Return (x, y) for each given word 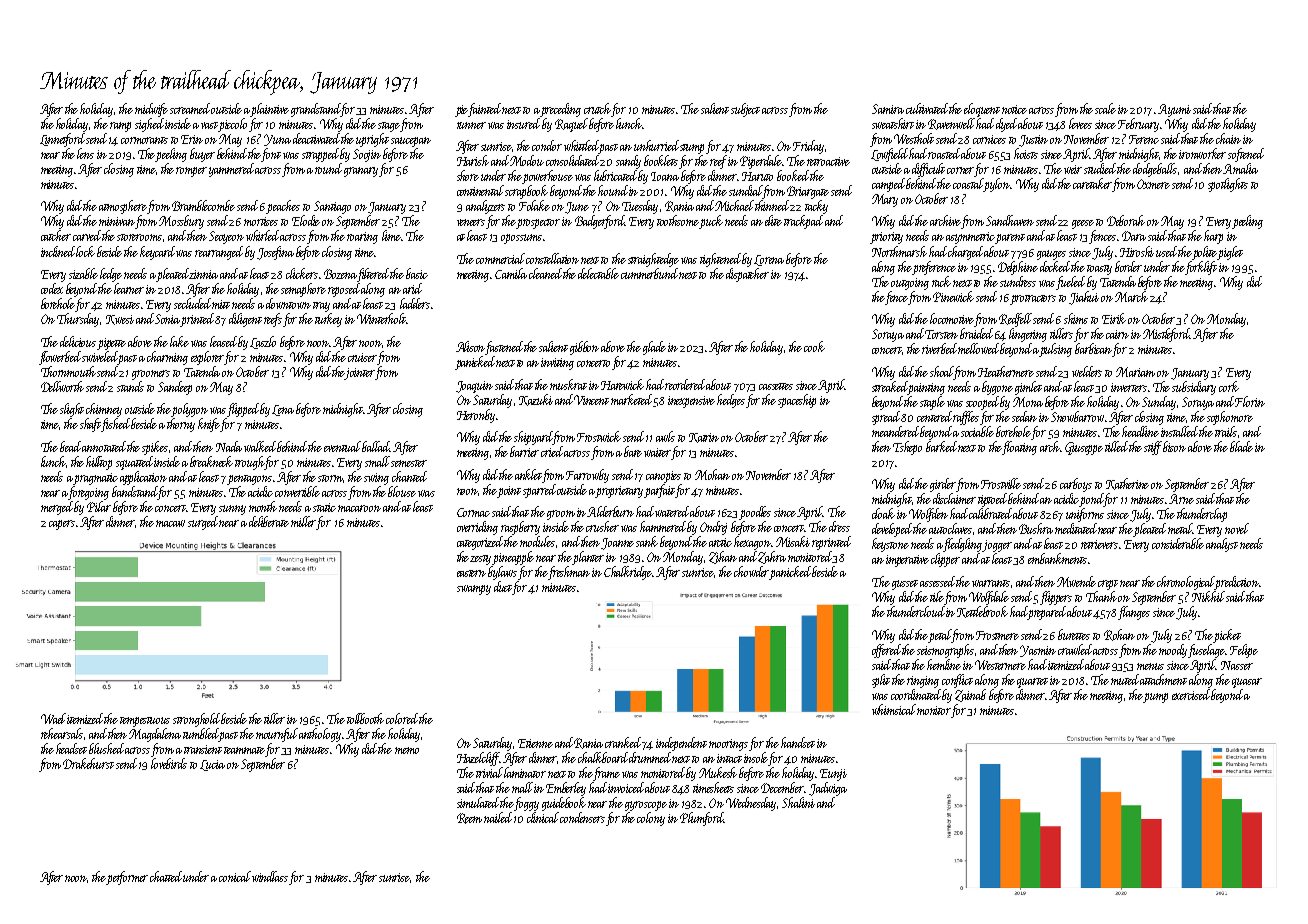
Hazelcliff (478, 759)
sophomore (1230, 418)
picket (1227, 636)
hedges (731, 401)
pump (1156, 698)
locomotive (952, 318)
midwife (151, 110)
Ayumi (1174, 110)
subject (745, 110)
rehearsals (62, 733)
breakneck (211, 461)
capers (62, 525)
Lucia (212, 765)
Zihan (723, 557)
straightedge (653, 260)
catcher (56, 235)
